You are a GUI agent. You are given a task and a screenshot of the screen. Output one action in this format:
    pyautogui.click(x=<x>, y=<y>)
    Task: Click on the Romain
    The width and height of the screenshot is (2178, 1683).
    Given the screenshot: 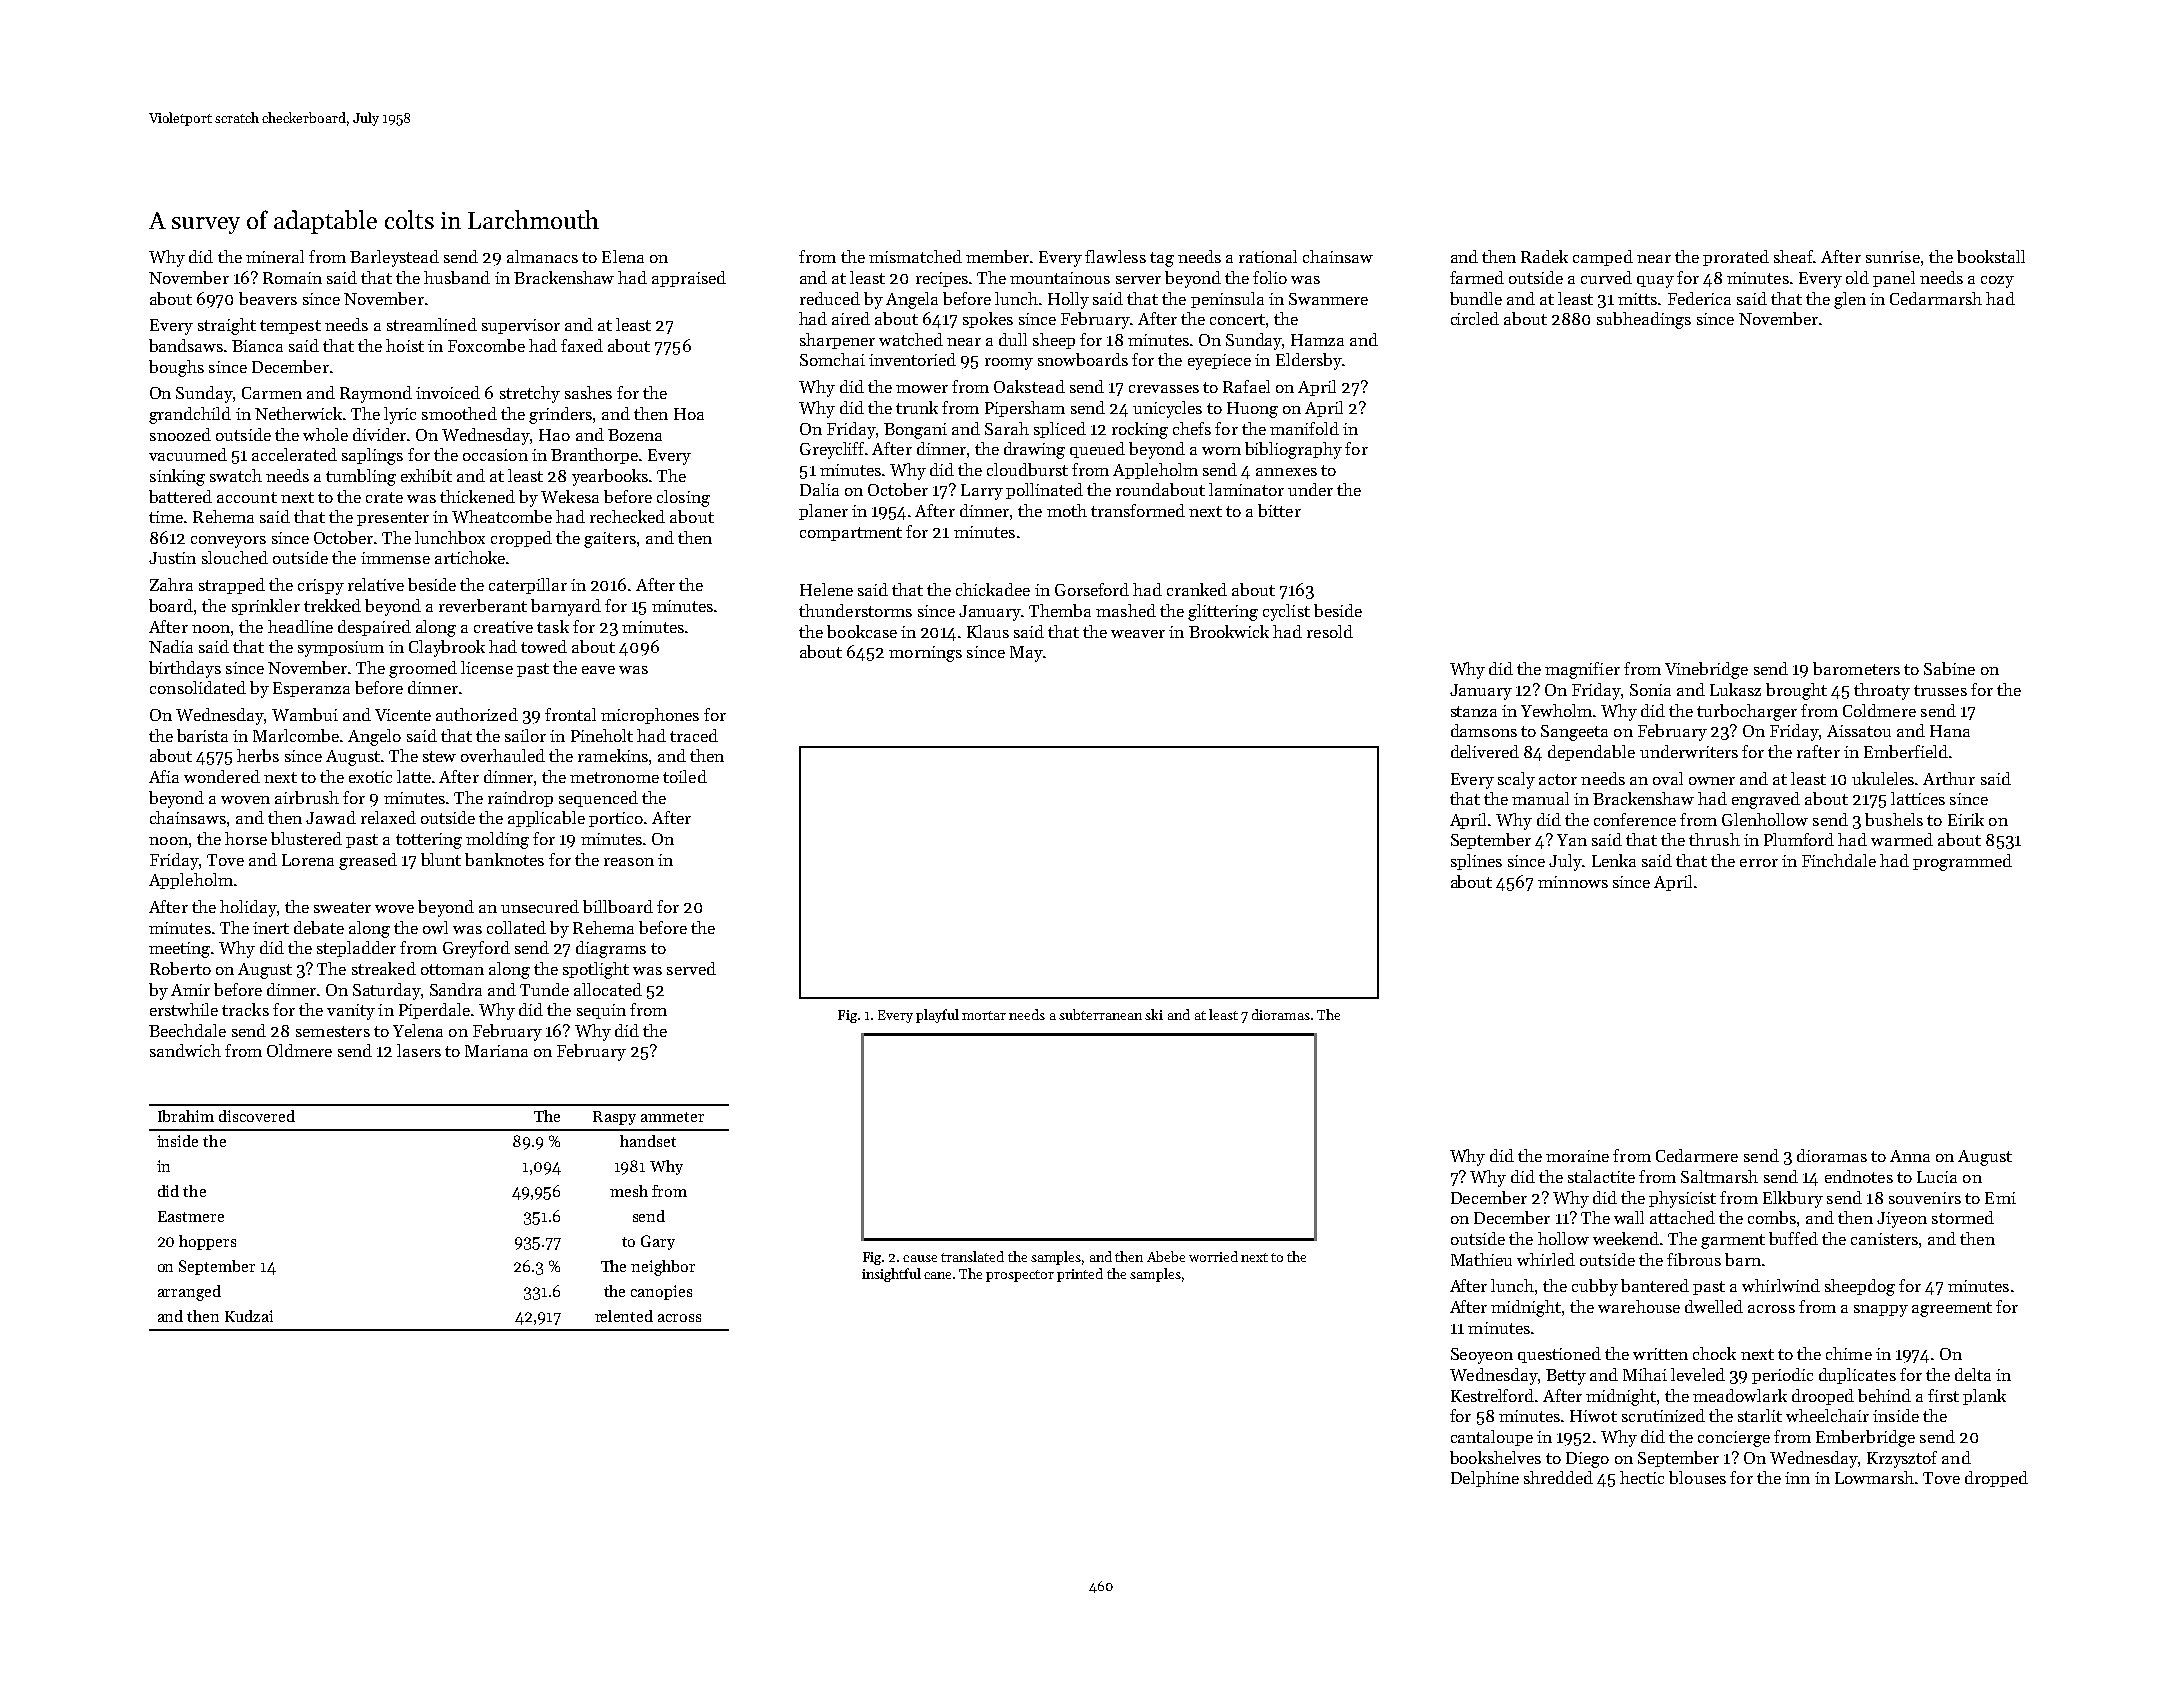 What is the action you would take?
    pyautogui.click(x=292, y=278)
